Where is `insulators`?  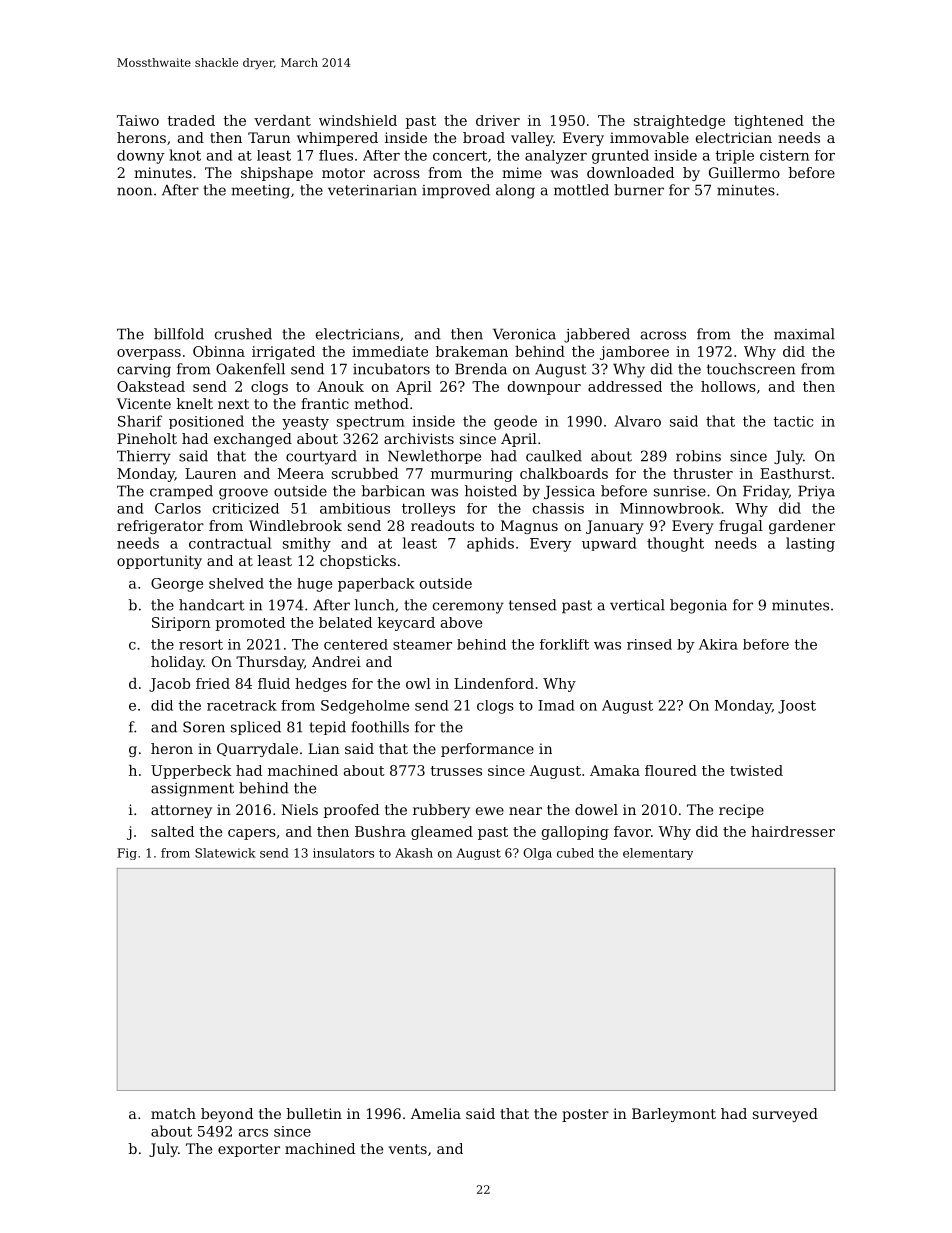 insulators is located at coordinates (343, 853).
